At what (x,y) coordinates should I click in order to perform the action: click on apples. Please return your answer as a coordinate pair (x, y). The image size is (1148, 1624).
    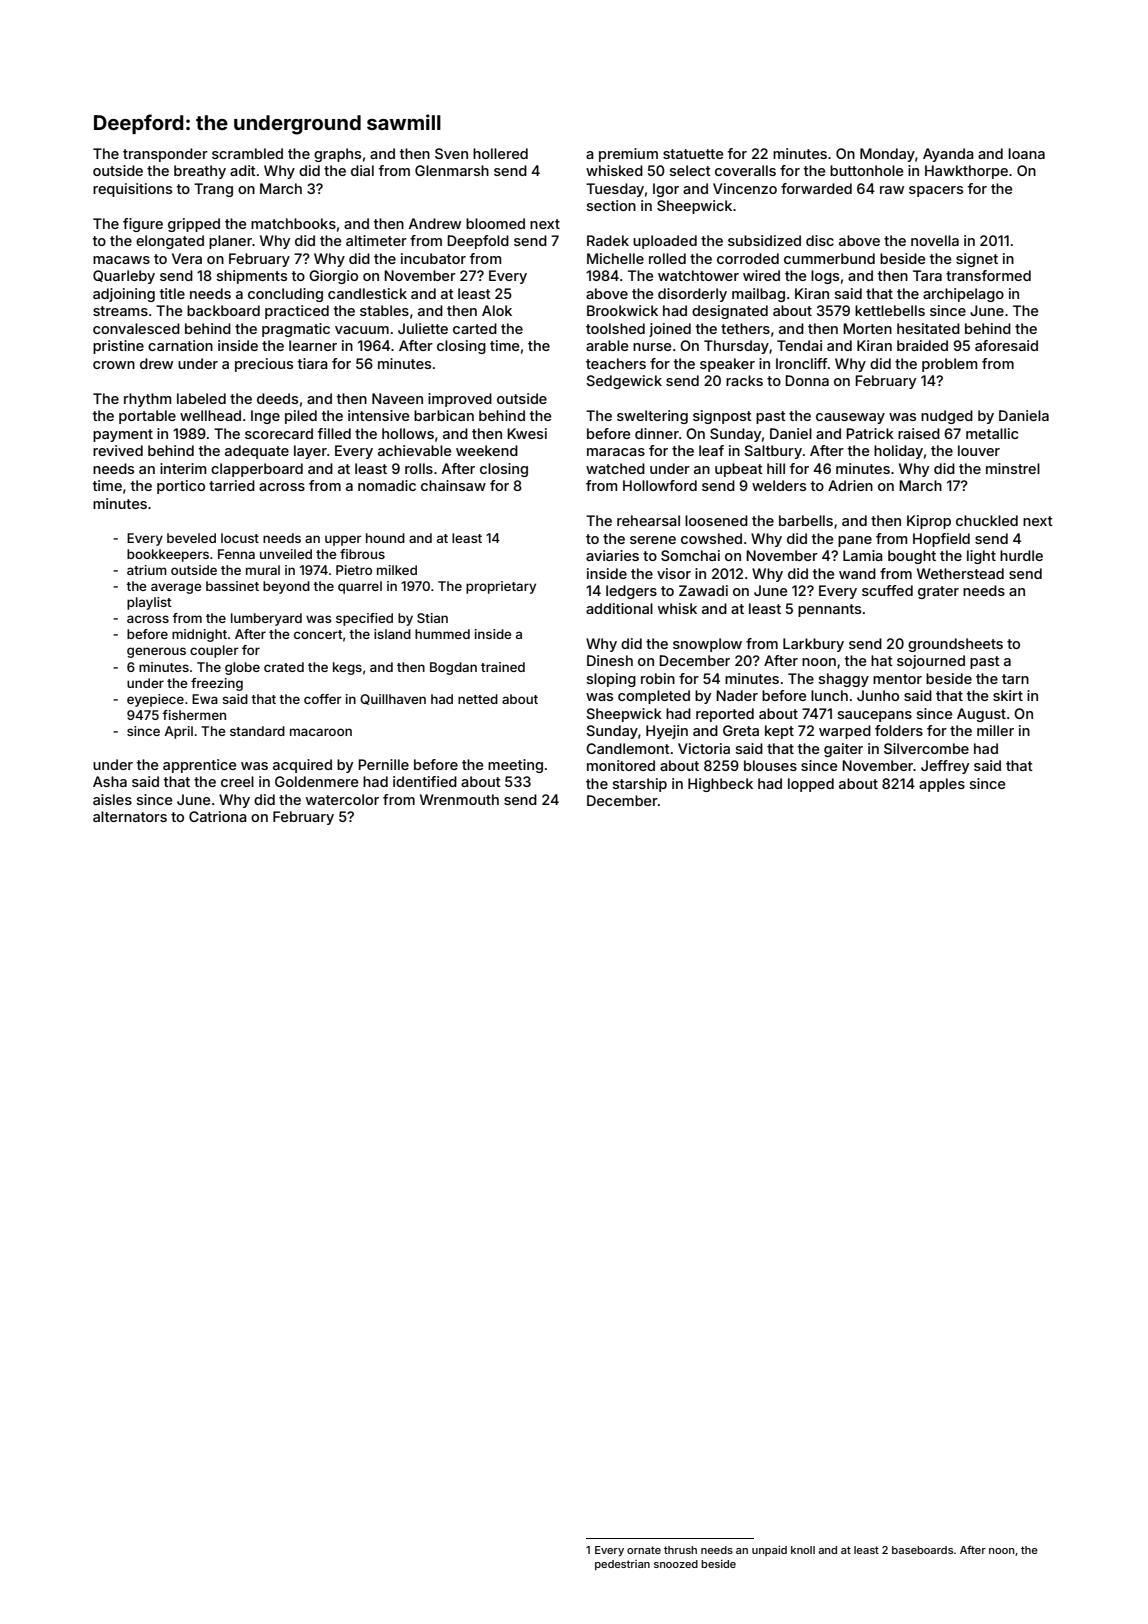
    Looking at the image, I should click on (942, 785).
